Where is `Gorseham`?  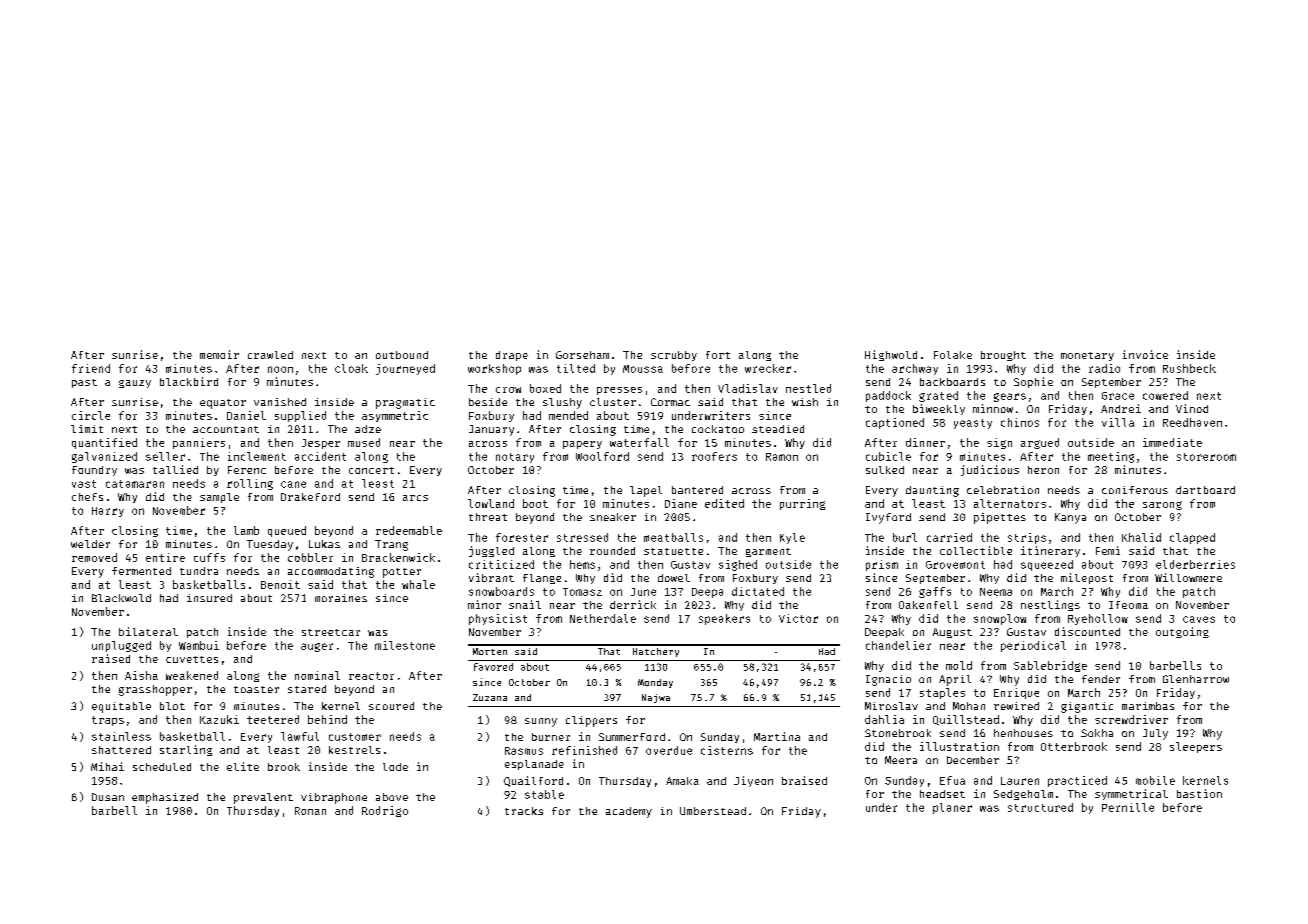 Gorseham is located at coordinates (582, 355).
